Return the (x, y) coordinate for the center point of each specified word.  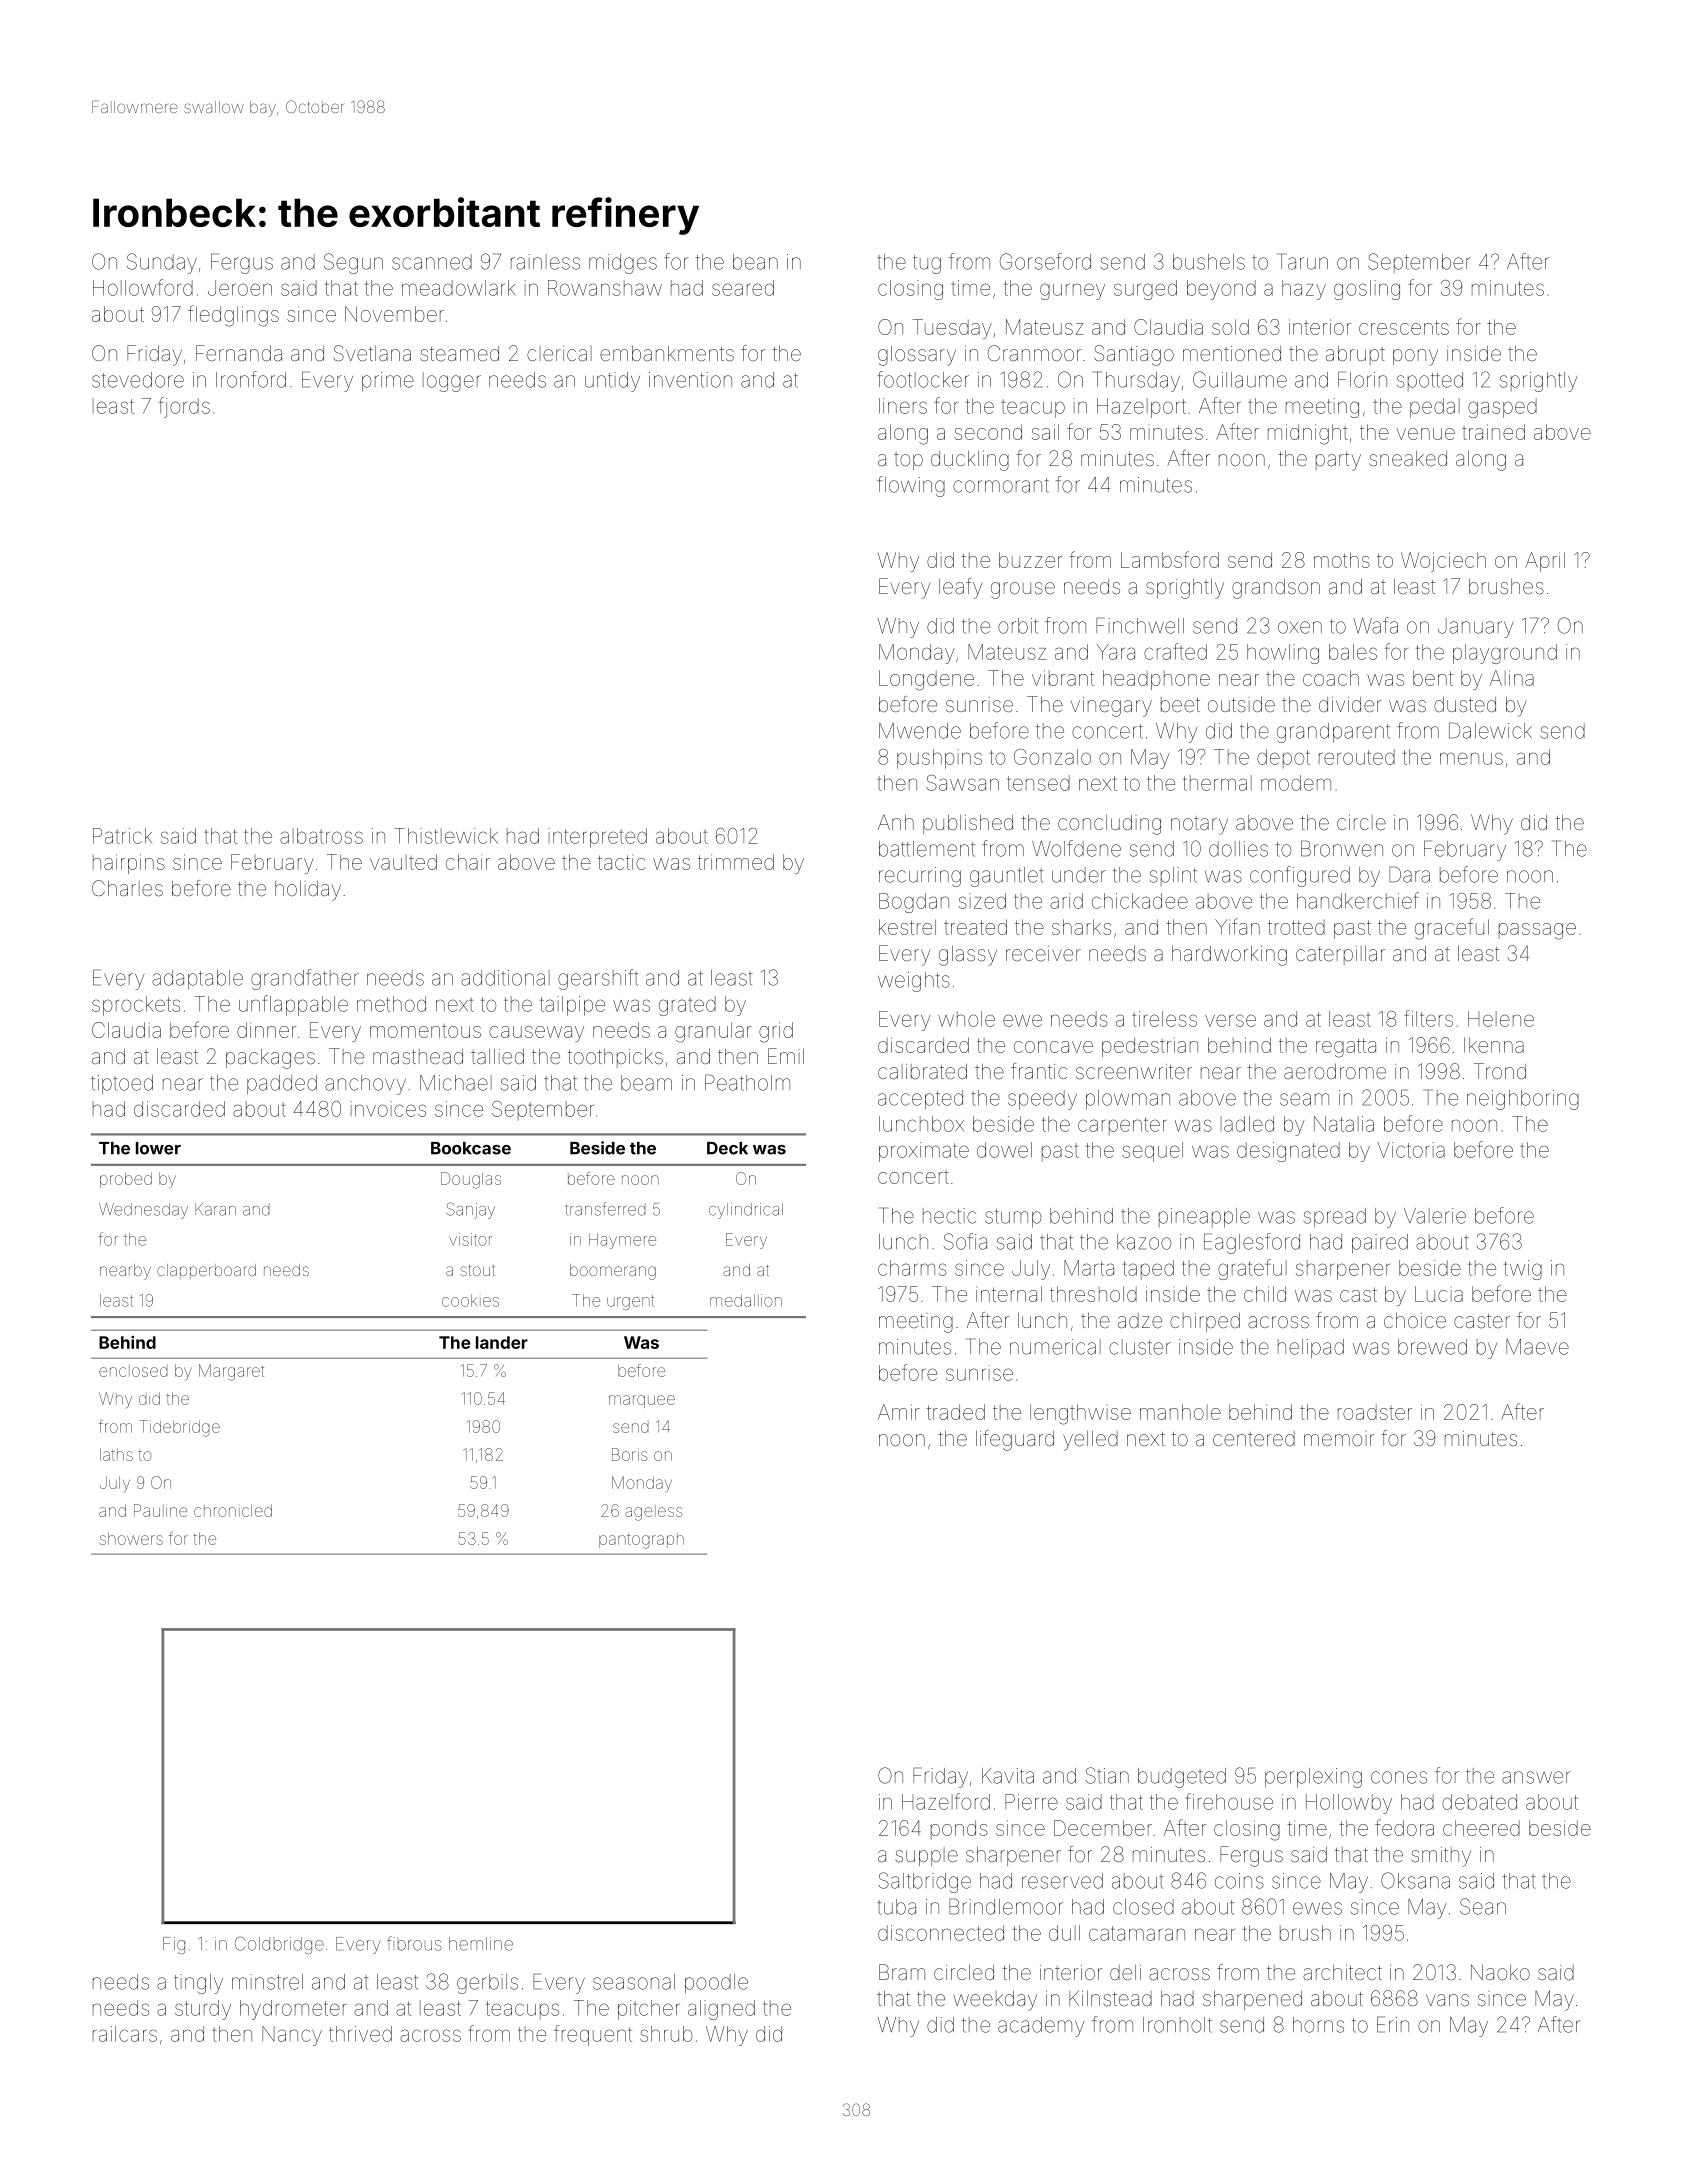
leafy (961, 588)
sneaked (1408, 458)
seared (743, 288)
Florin (1362, 379)
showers (131, 1539)
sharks (1081, 927)
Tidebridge (179, 1428)
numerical (1055, 1347)
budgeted (1182, 1778)
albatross (321, 836)
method (391, 1004)
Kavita (1008, 1776)
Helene (1501, 1019)
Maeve (1537, 1347)
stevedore (138, 380)
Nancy (292, 2036)
